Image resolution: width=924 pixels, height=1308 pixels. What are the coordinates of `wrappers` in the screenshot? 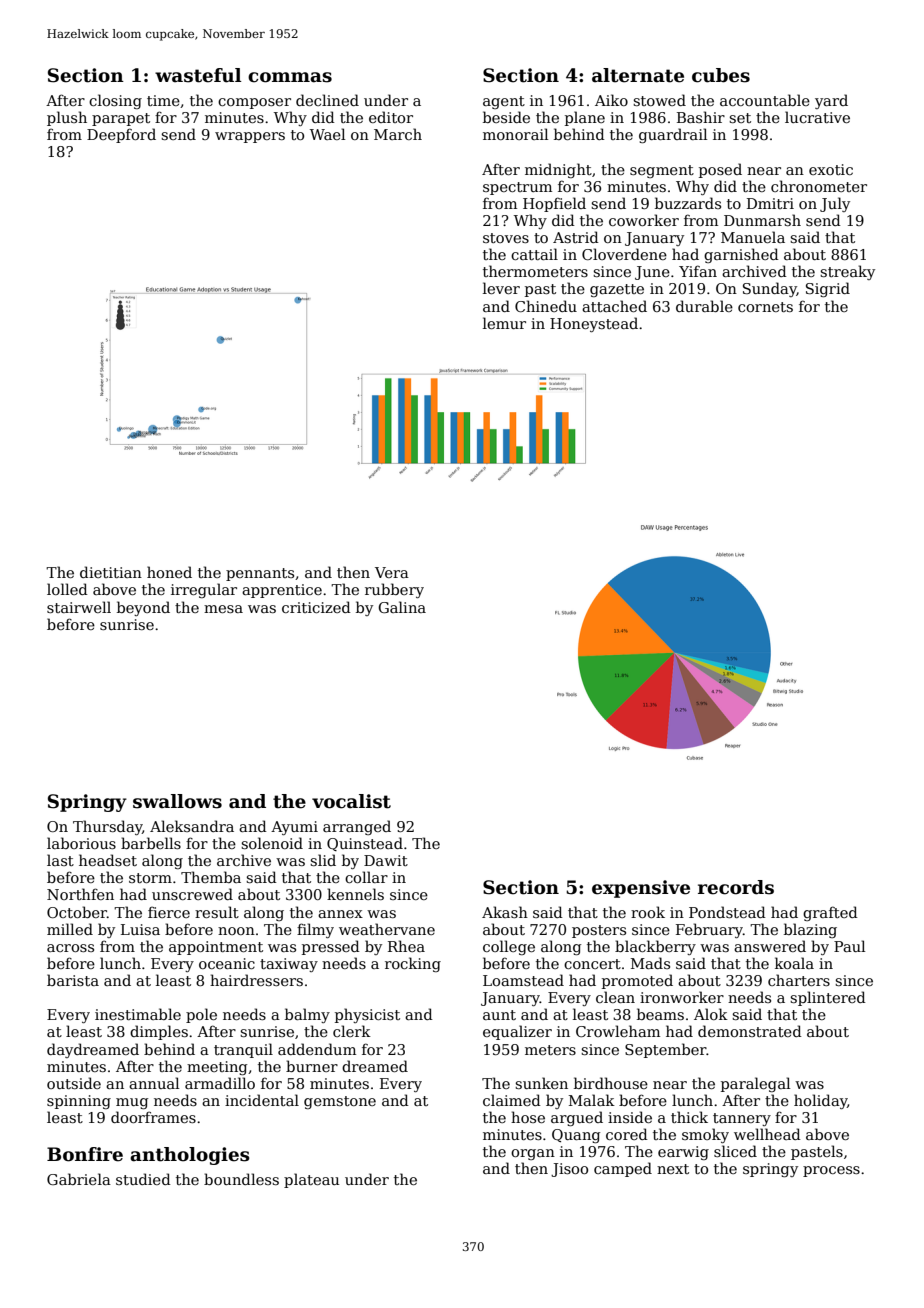 It's located at (250, 137).
